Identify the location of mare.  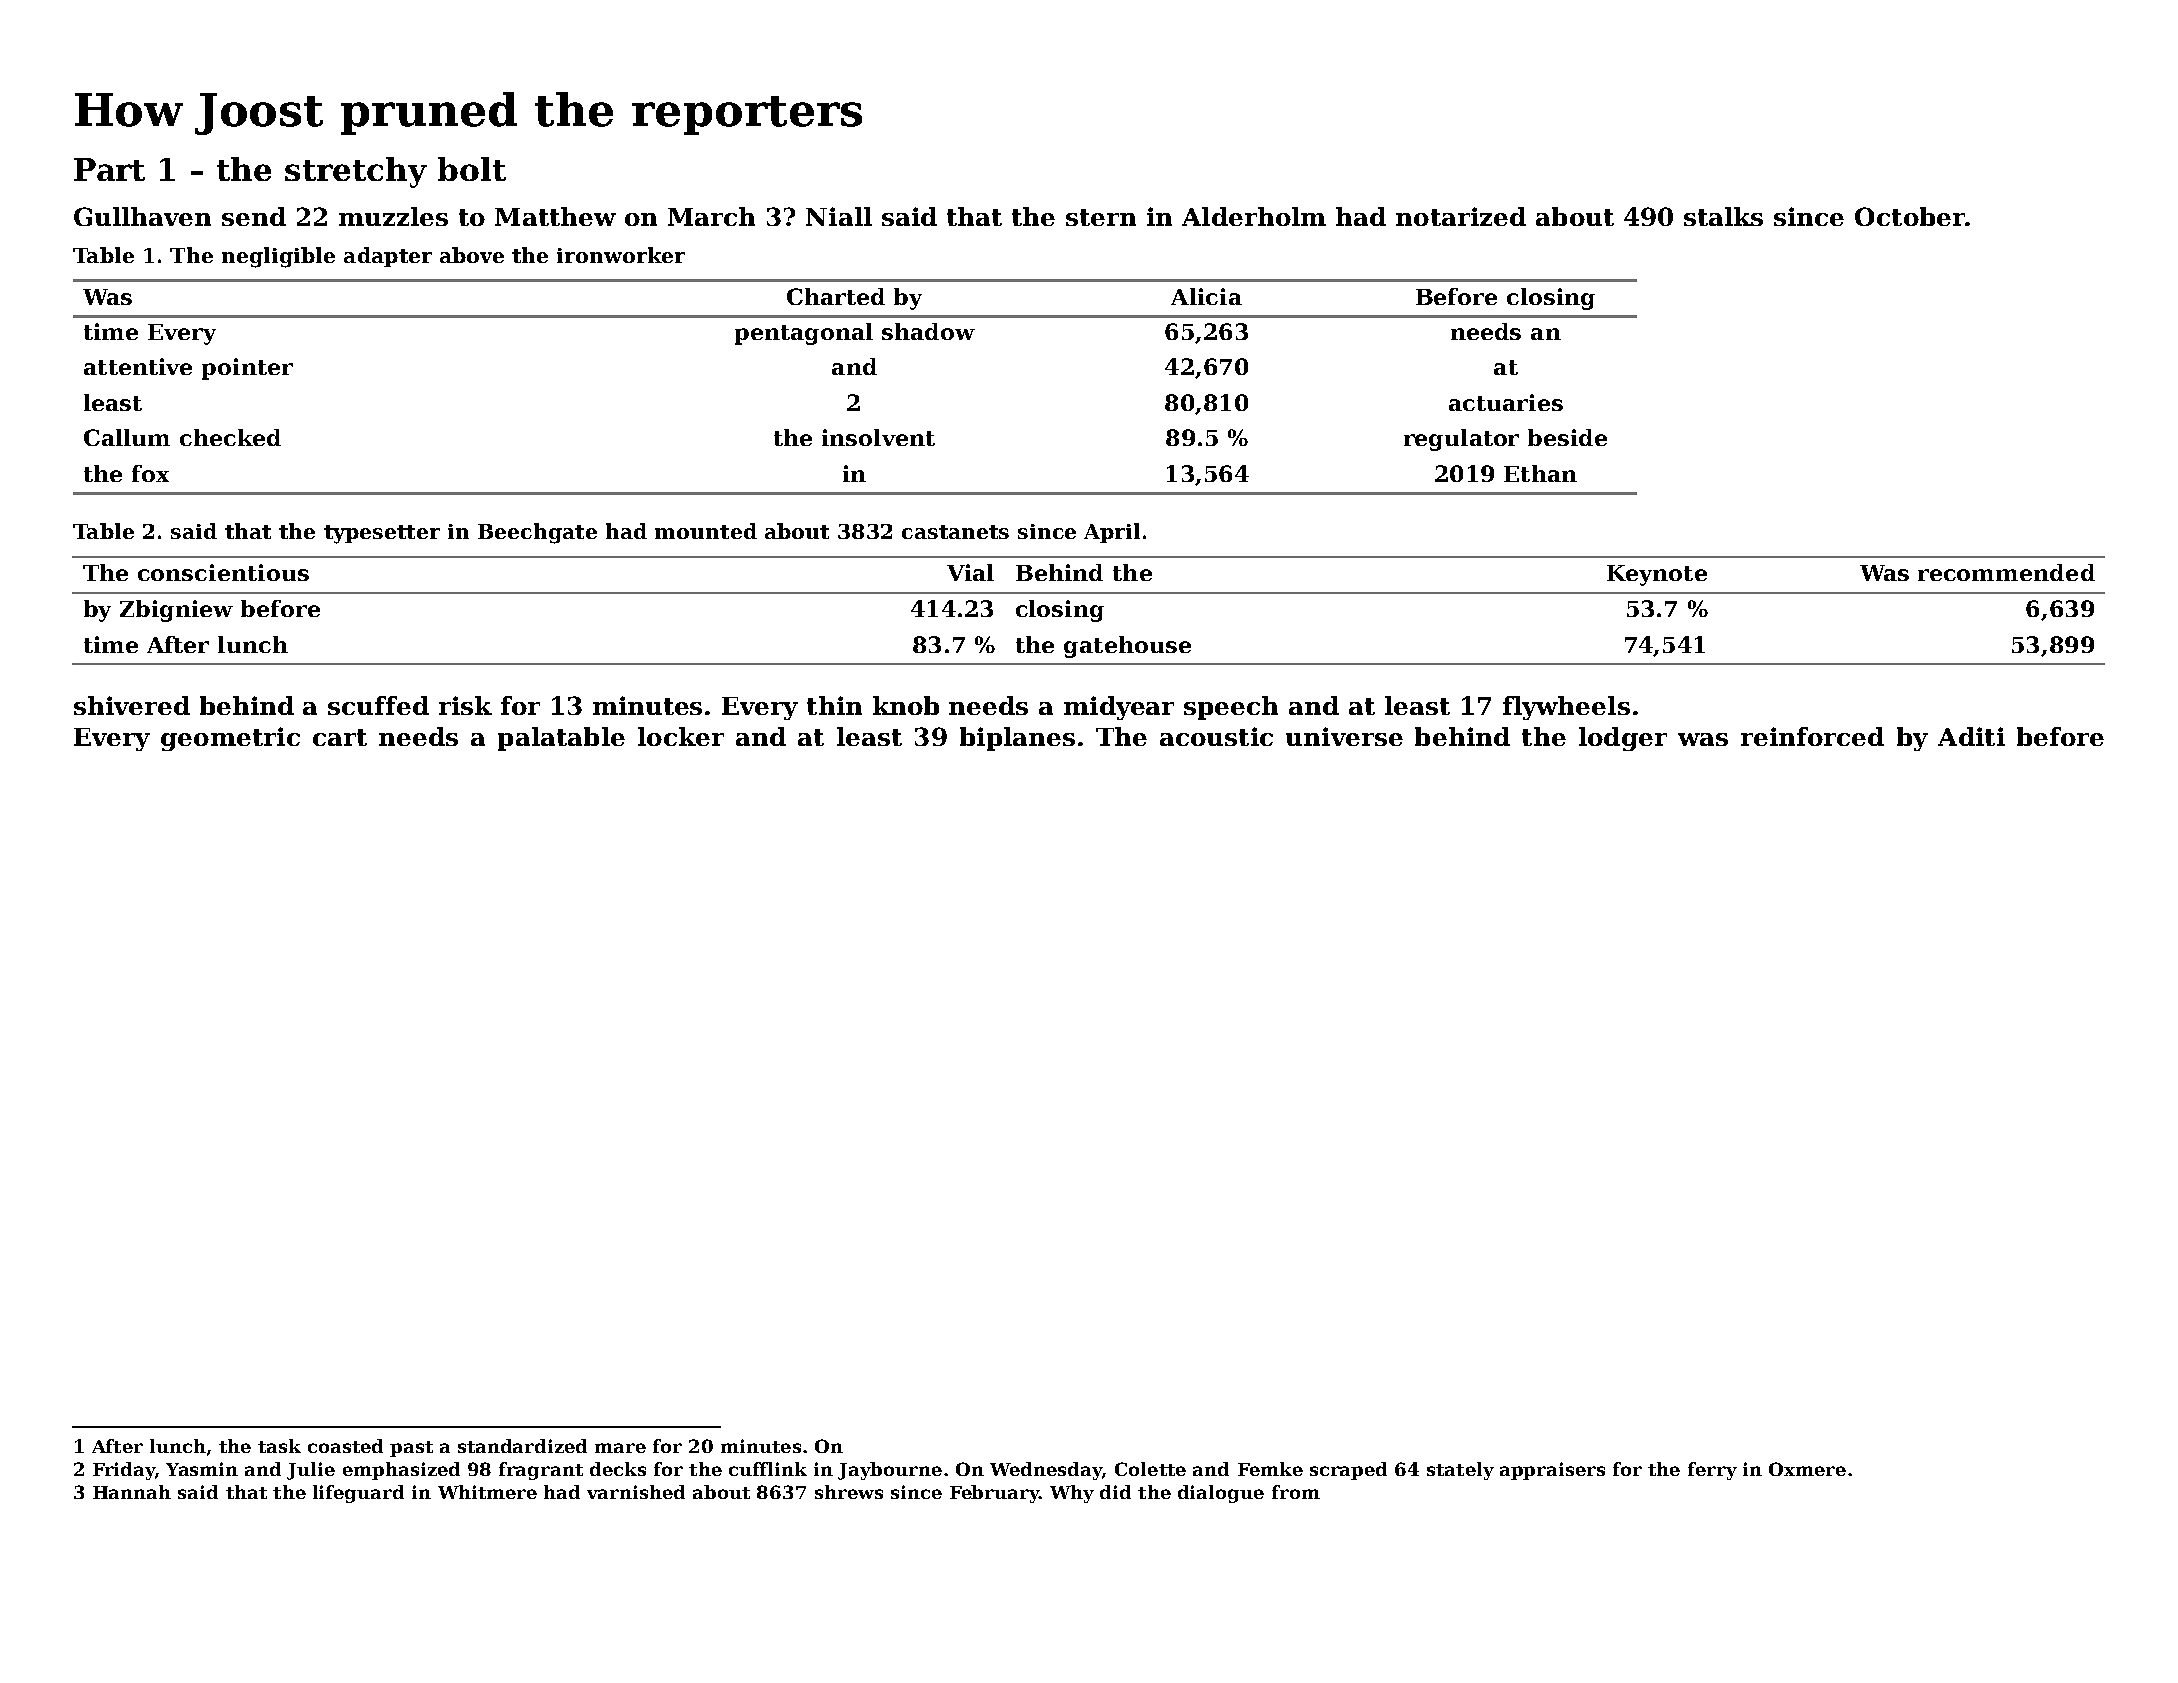
(620, 1448).
